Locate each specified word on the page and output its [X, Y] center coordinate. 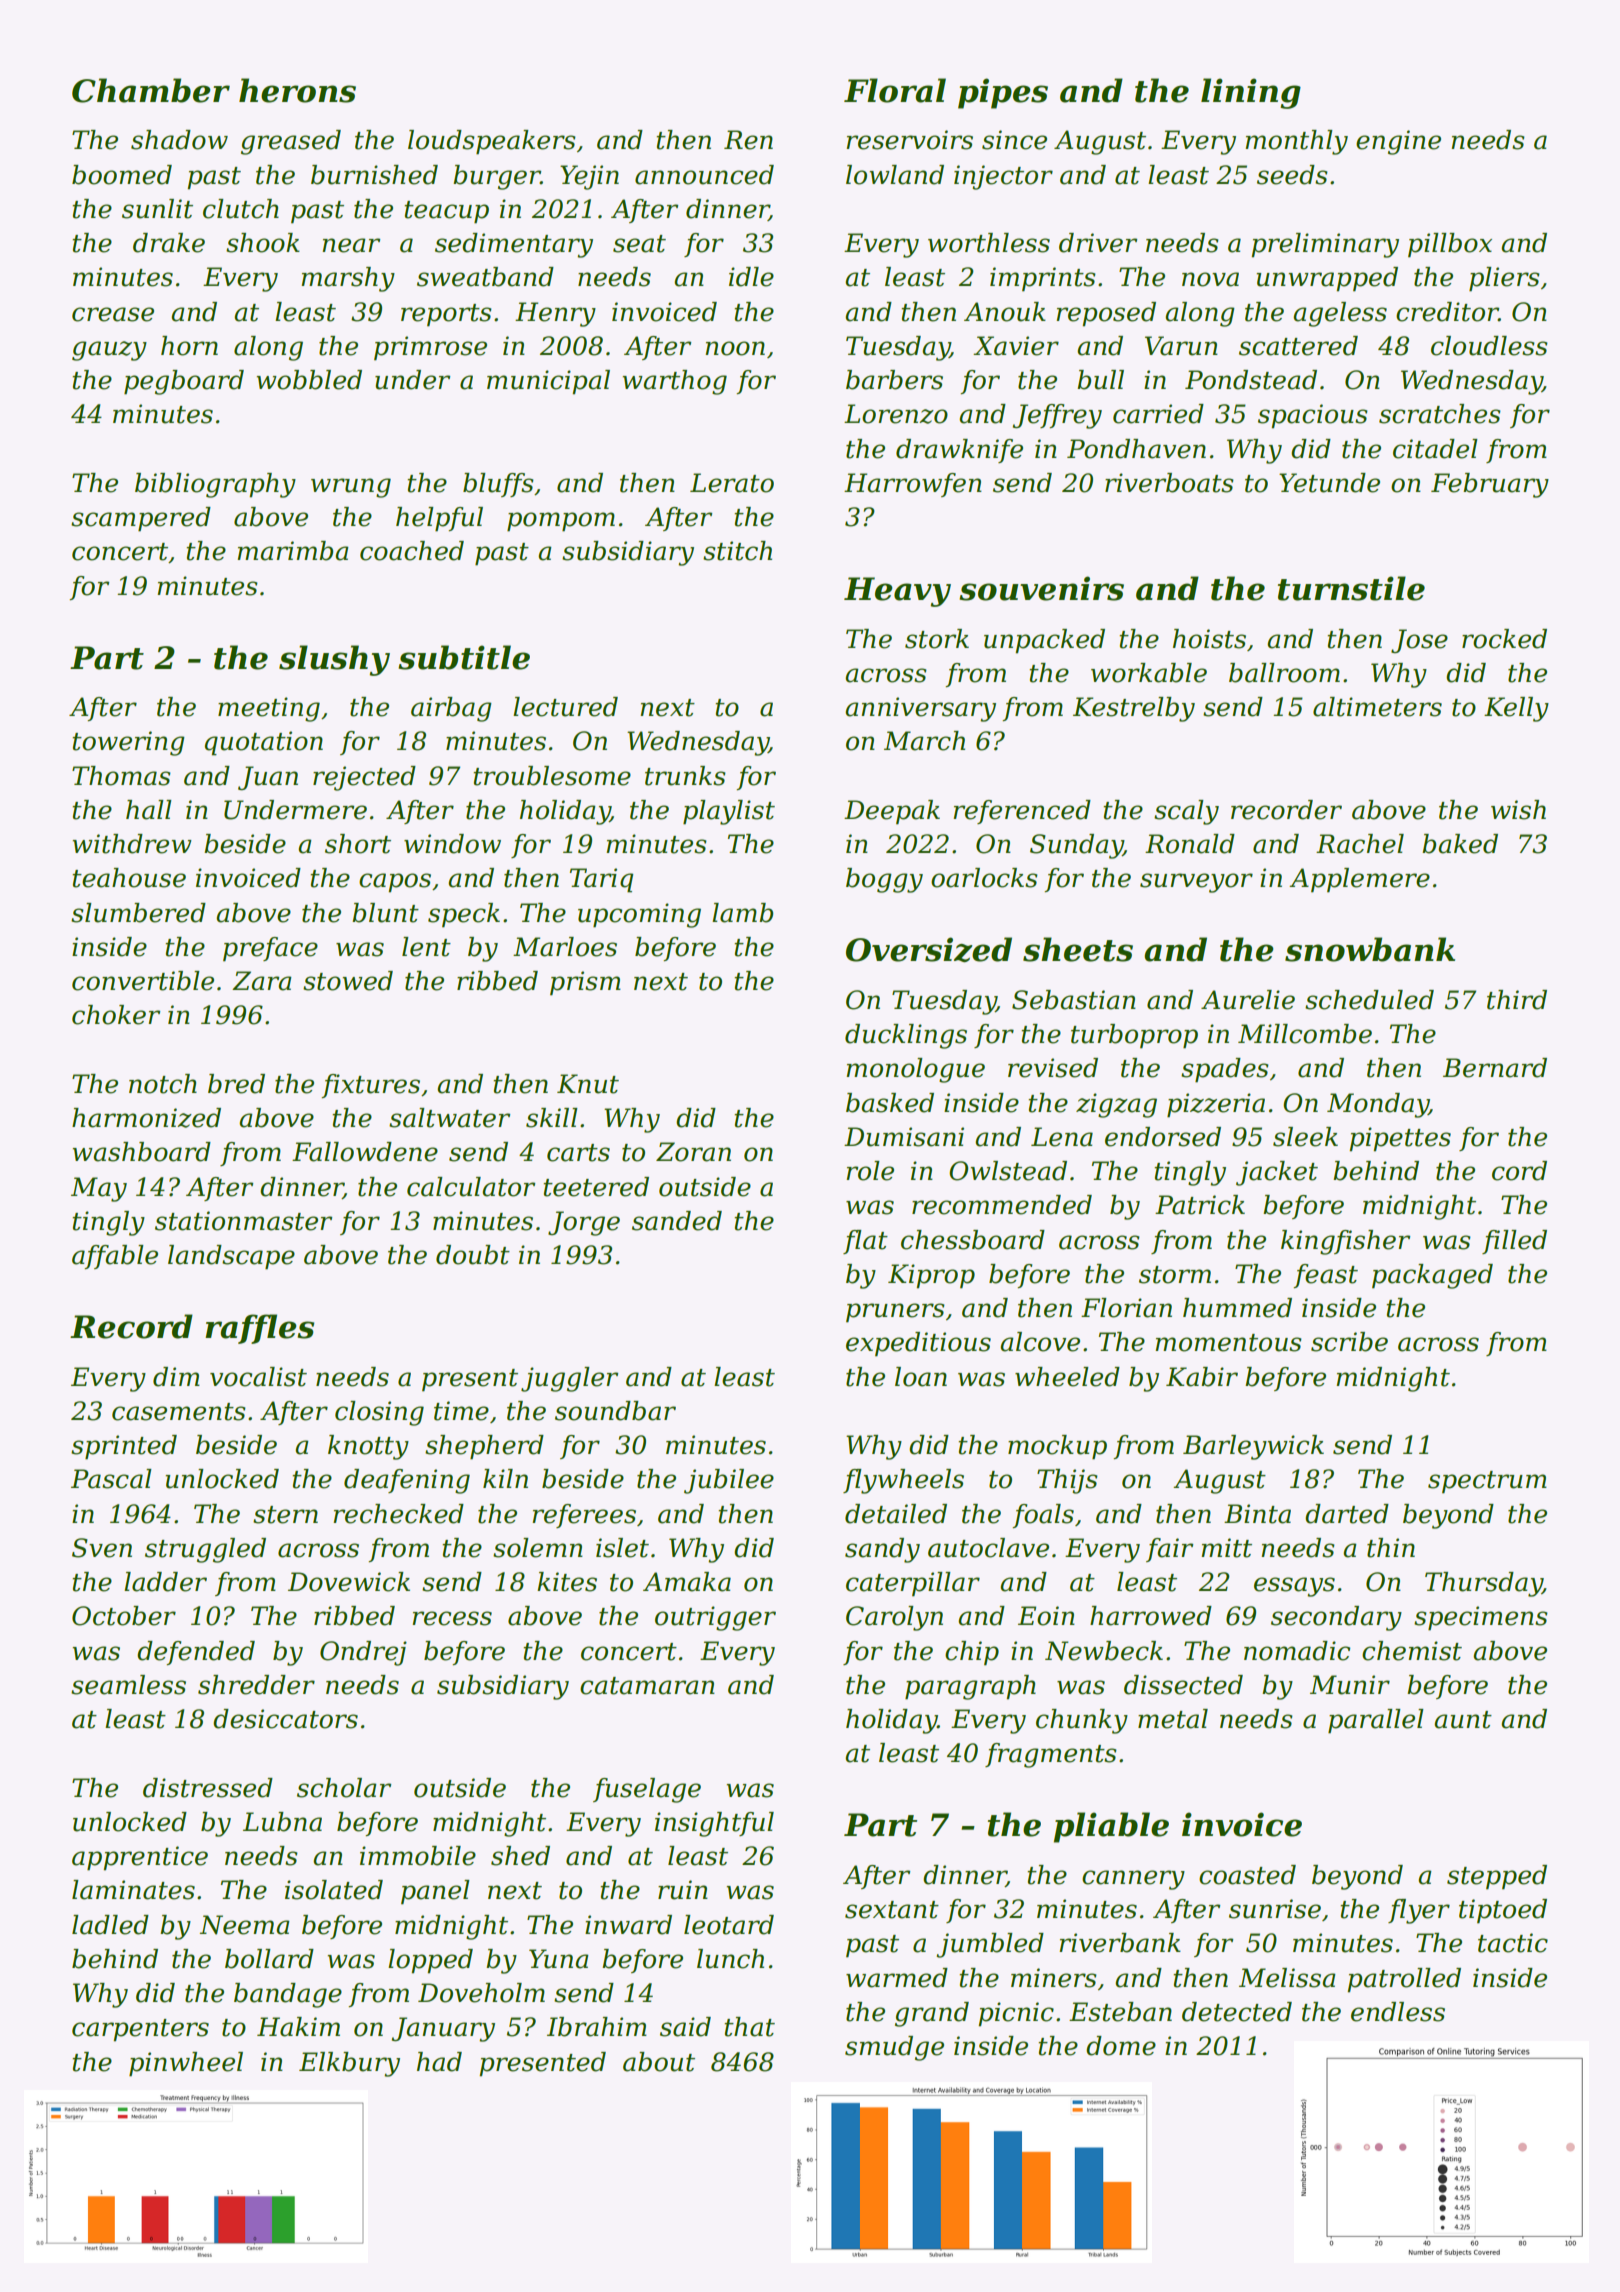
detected [1237, 2012]
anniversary [920, 709]
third [1517, 1000]
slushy [334, 660]
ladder [165, 1582]
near [351, 245]
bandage [288, 1995]
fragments [1051, 1755]
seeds [1292, 175]
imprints [1043, 279]
